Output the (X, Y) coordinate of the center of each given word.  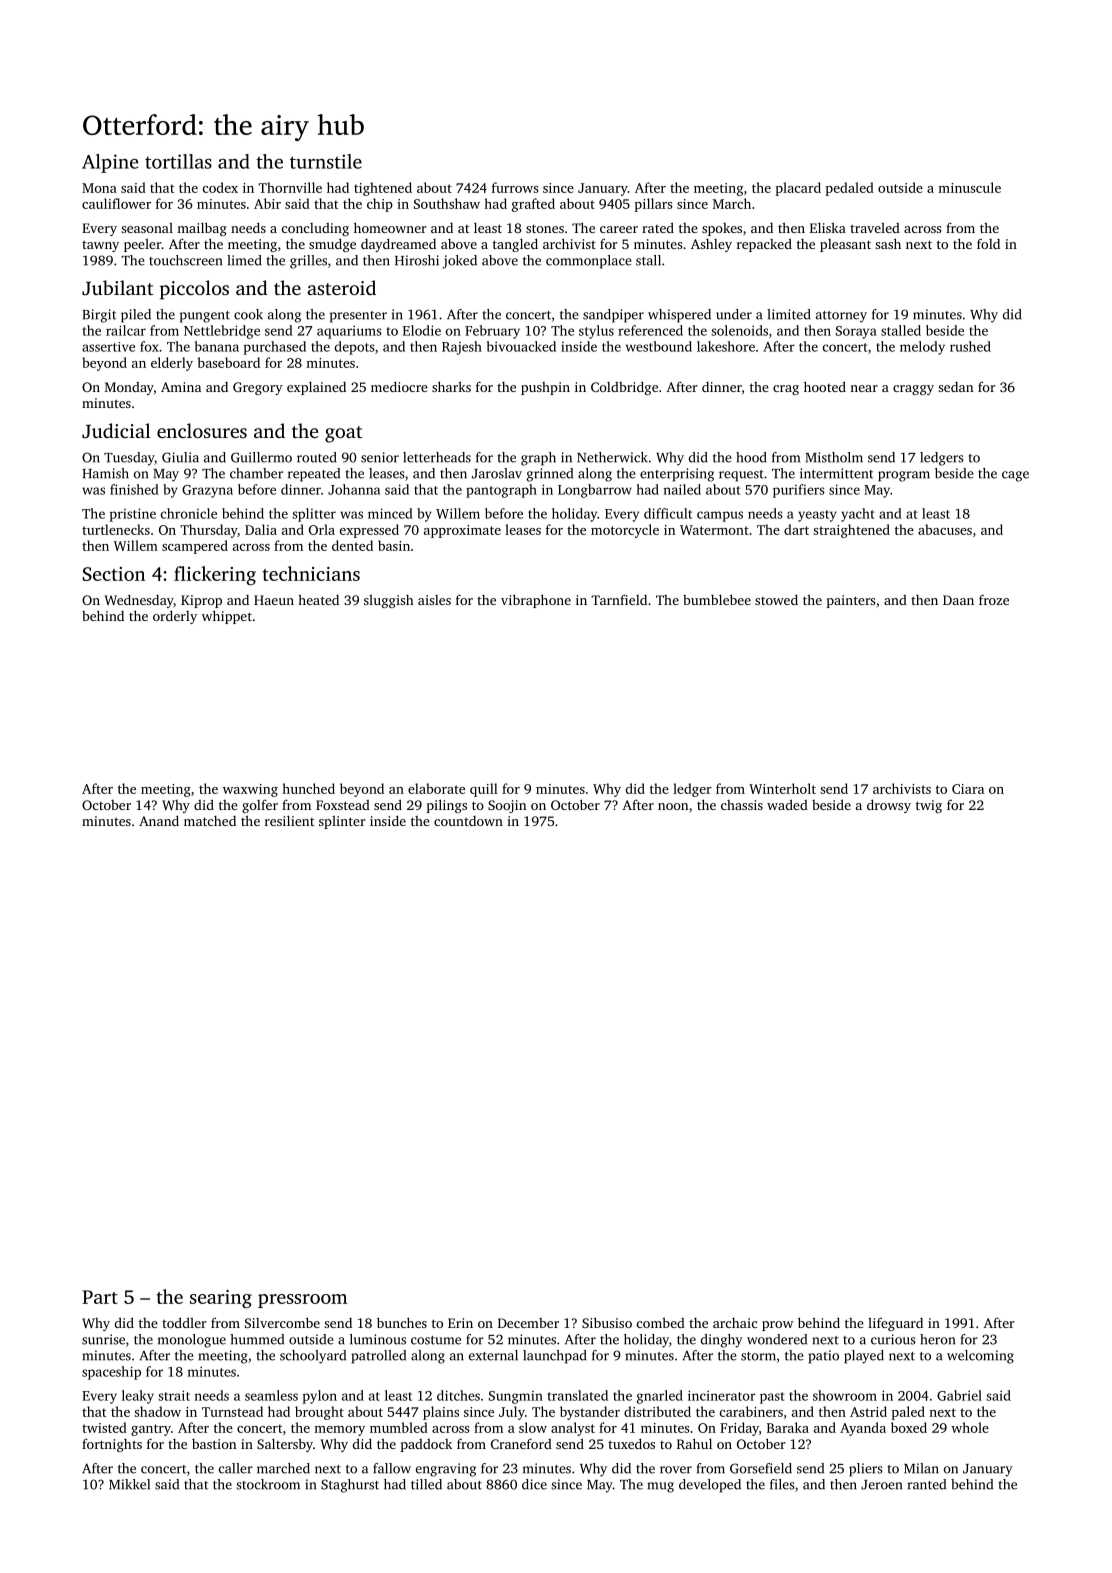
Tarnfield (619, 599)
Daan (958, 600)
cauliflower (116, 203)
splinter (342, 822)
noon (673, 806)
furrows (515, 187)
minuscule (969, 187)
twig (929, 806)
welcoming (980, 1357)
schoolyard (313, 1357)
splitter (314, 515)
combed (661, 1322)
